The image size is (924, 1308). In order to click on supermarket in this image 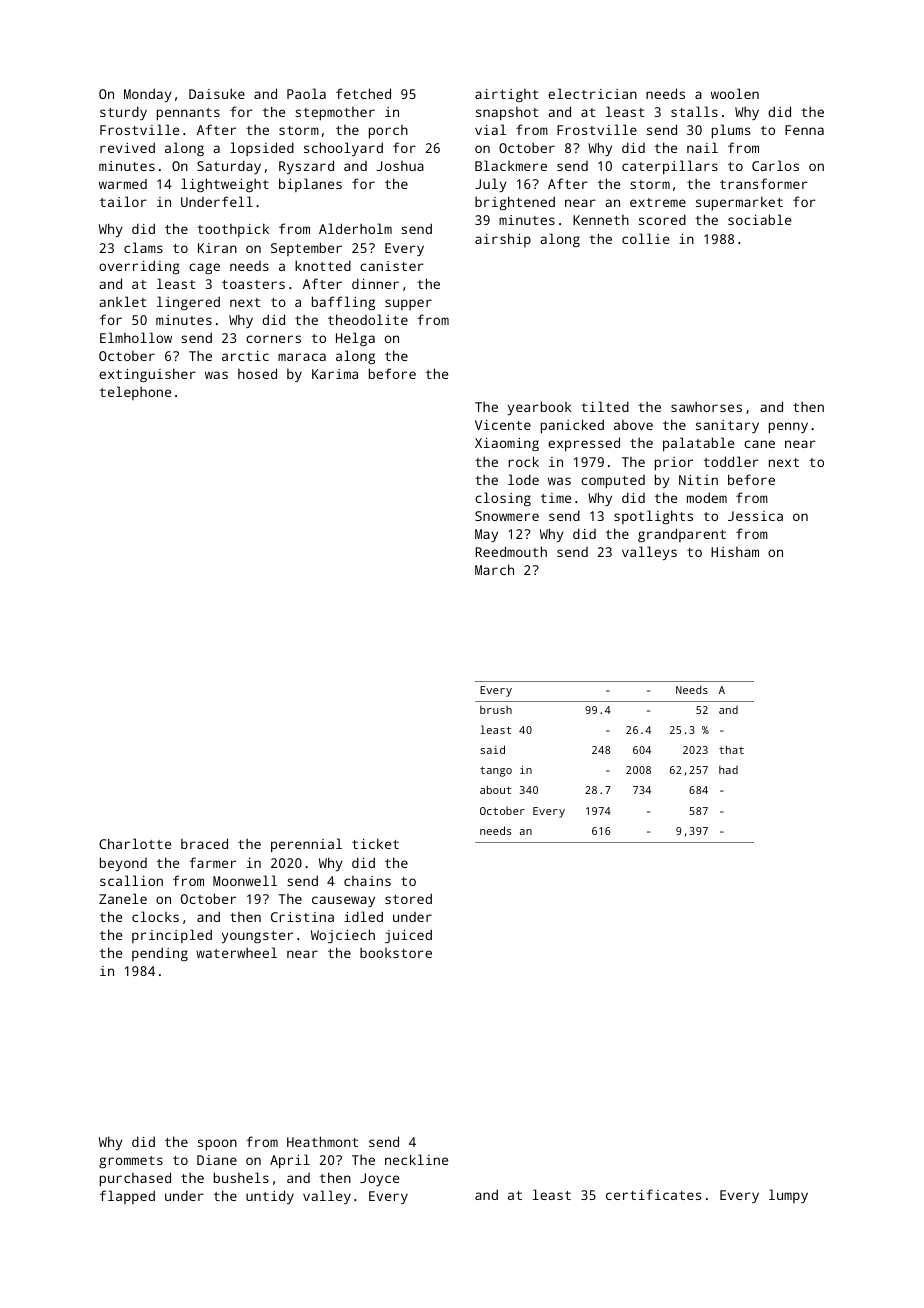, I will do `click(739, 203)`.
